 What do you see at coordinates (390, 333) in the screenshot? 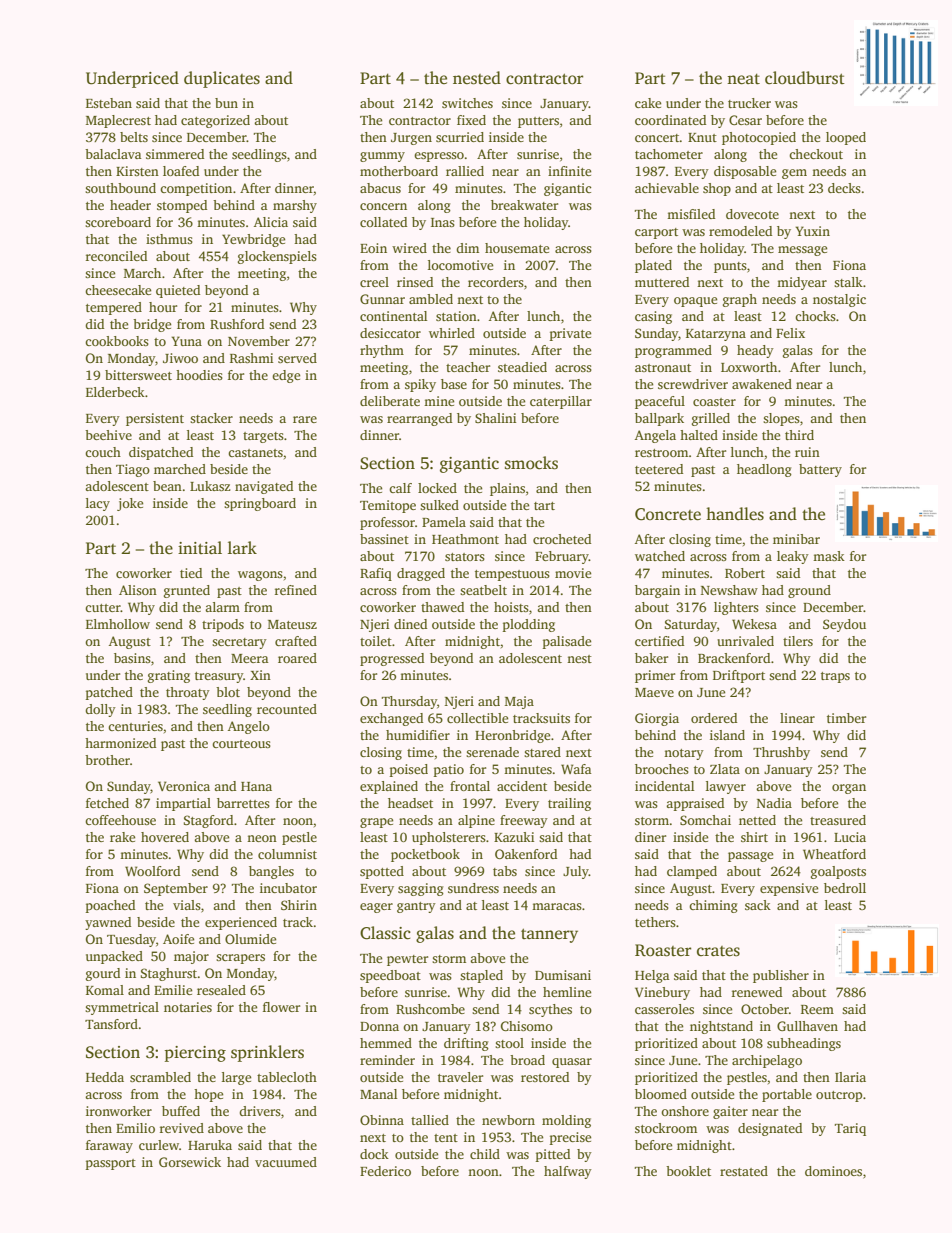
I see `desiccator` at bounding box center [390, 333].
